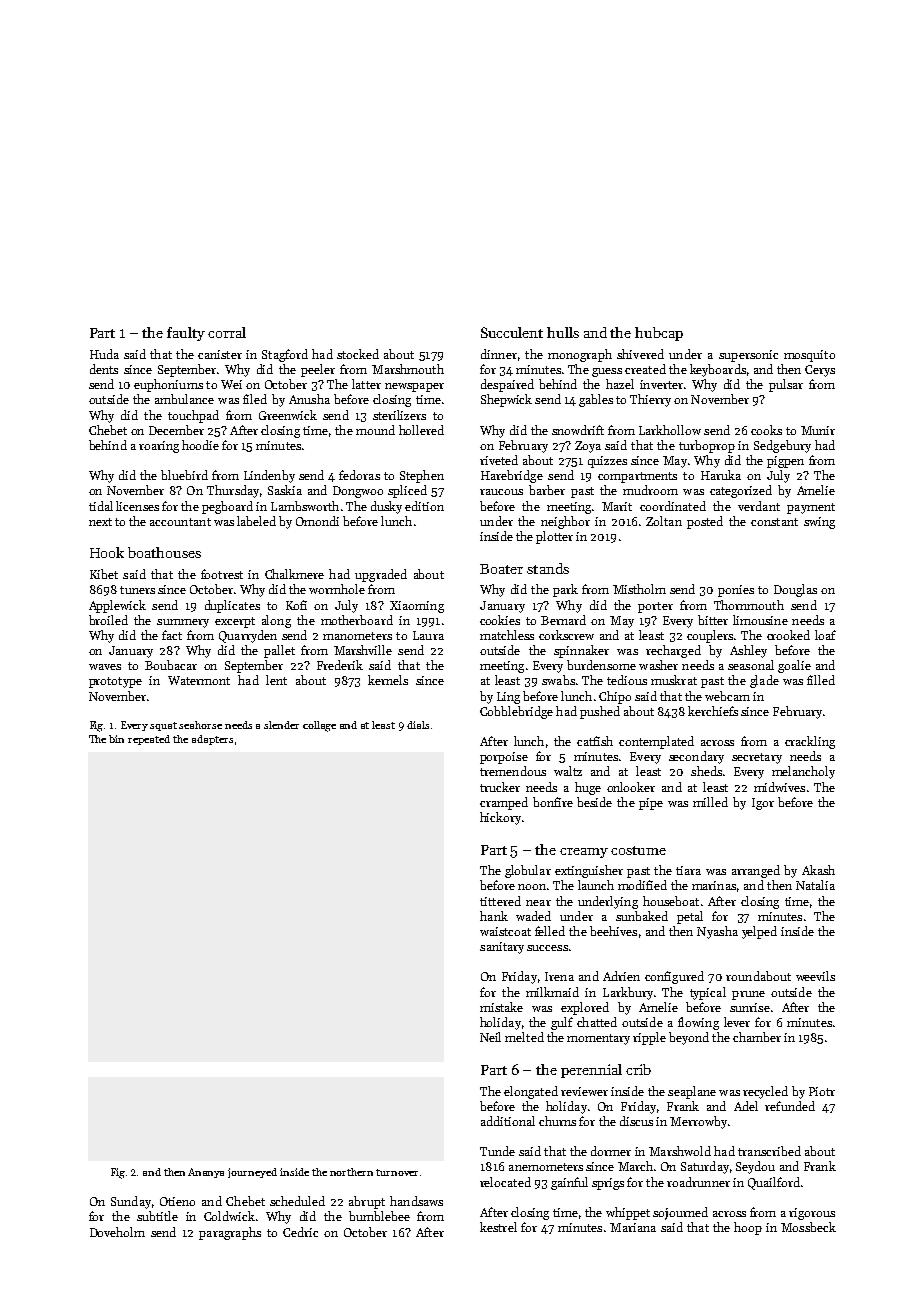 This document has width=924, height=1308. Describe the element at coordinates (116, 739) in the document. I see `bin` at that location.
